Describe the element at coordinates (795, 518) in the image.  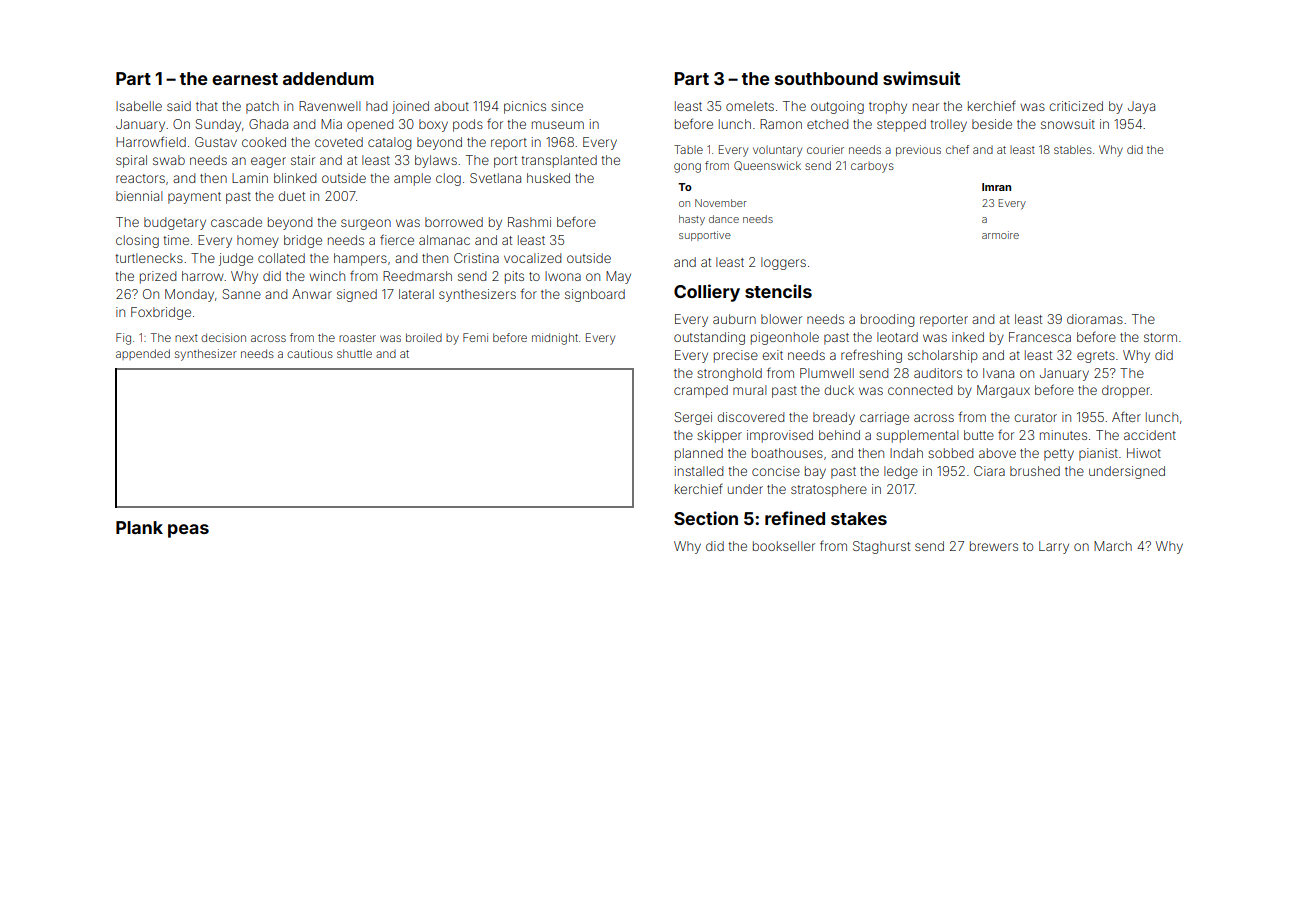
I see `refined` at that location.
